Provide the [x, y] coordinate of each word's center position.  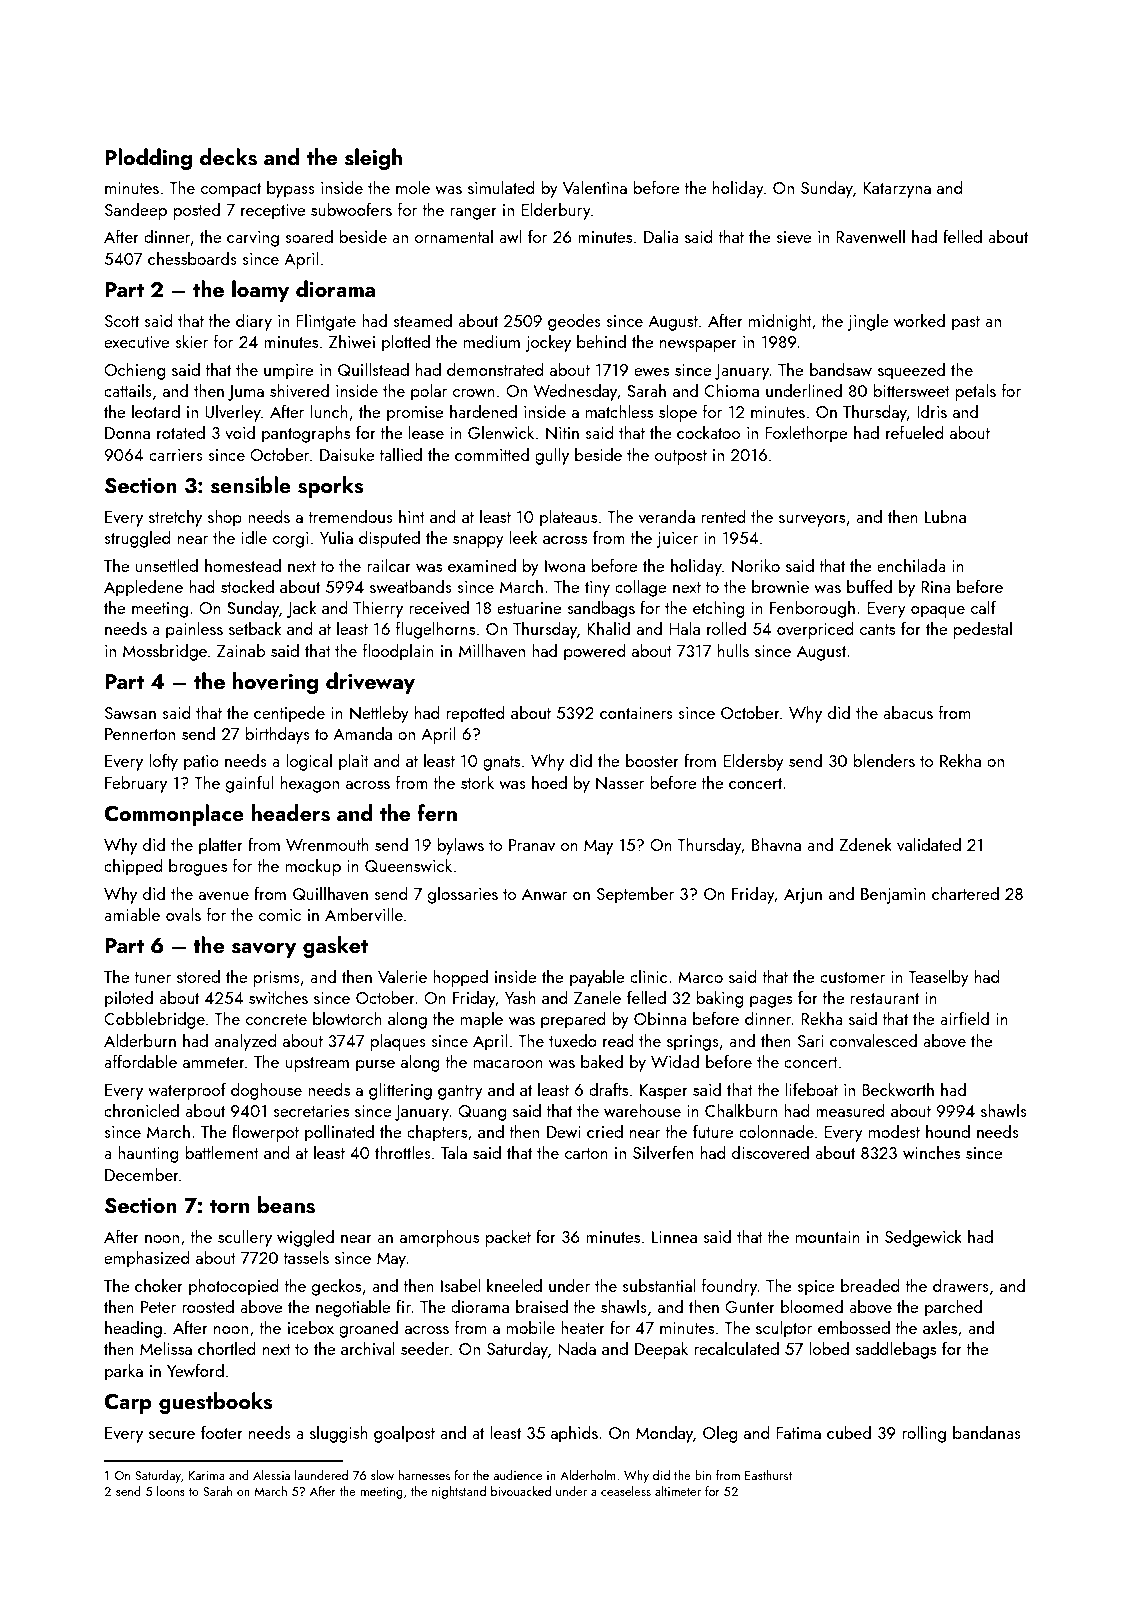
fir [403, 1306]
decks [228, 157]
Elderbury [556, 211]
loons [171, 1491]
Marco [700, 977]
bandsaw [841, 369]
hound [948, 1131]
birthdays [278, 735]
